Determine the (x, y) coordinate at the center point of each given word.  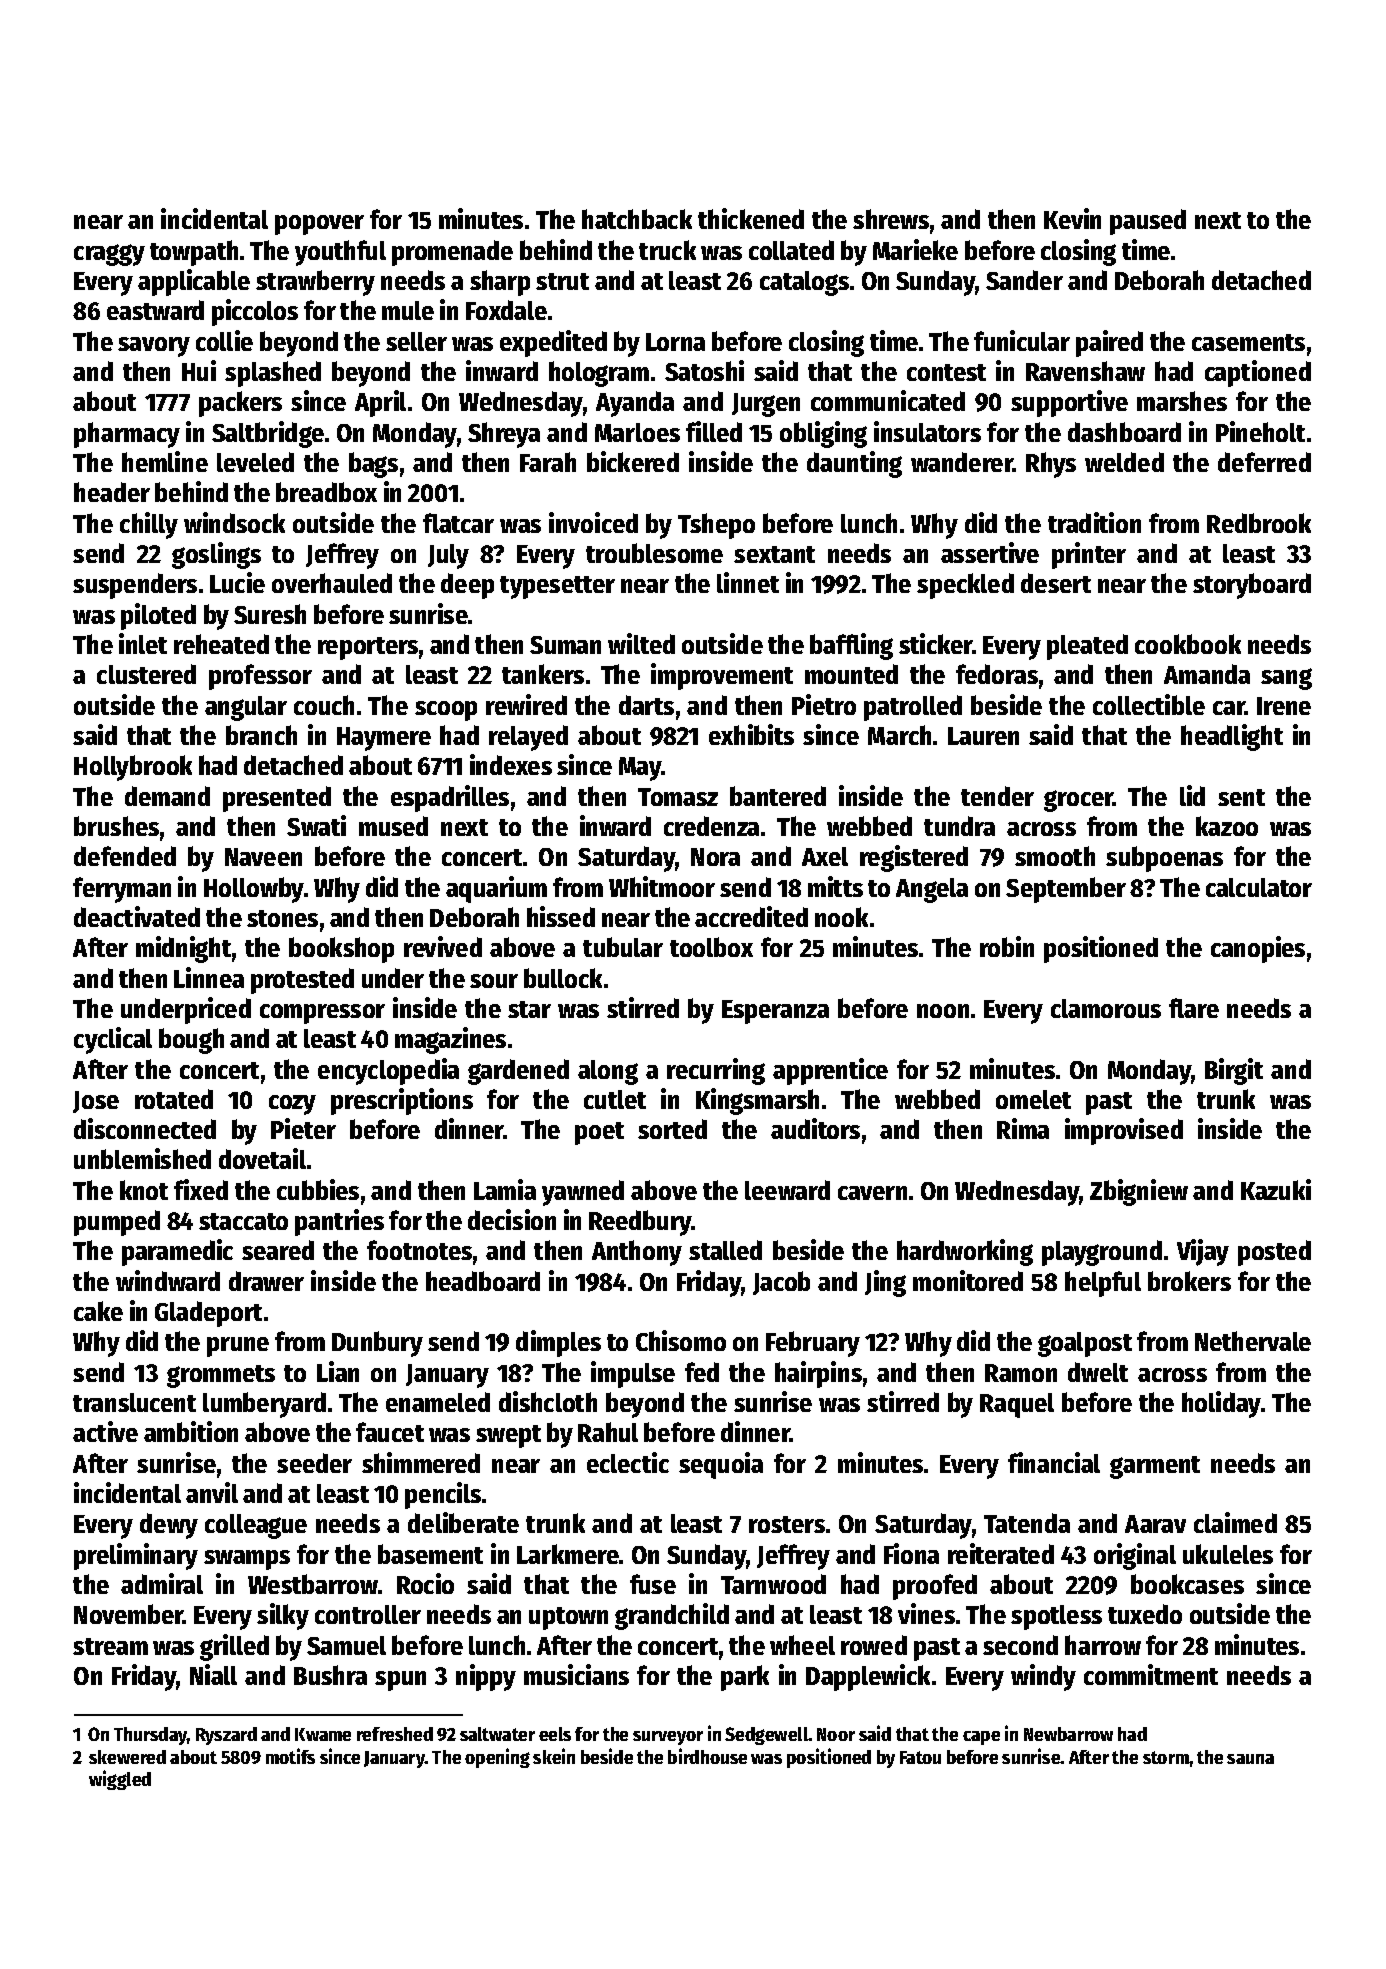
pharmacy (127, 435)
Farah (548, 462)
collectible (1149, 704)
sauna (1250, 1759)
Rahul (608, 1432)
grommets (221, 1376)
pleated (1087, 647)
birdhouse (707, 1756)
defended (125, 856)
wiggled (120, 1780)
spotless (1056, 1617)
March (899, 735)
